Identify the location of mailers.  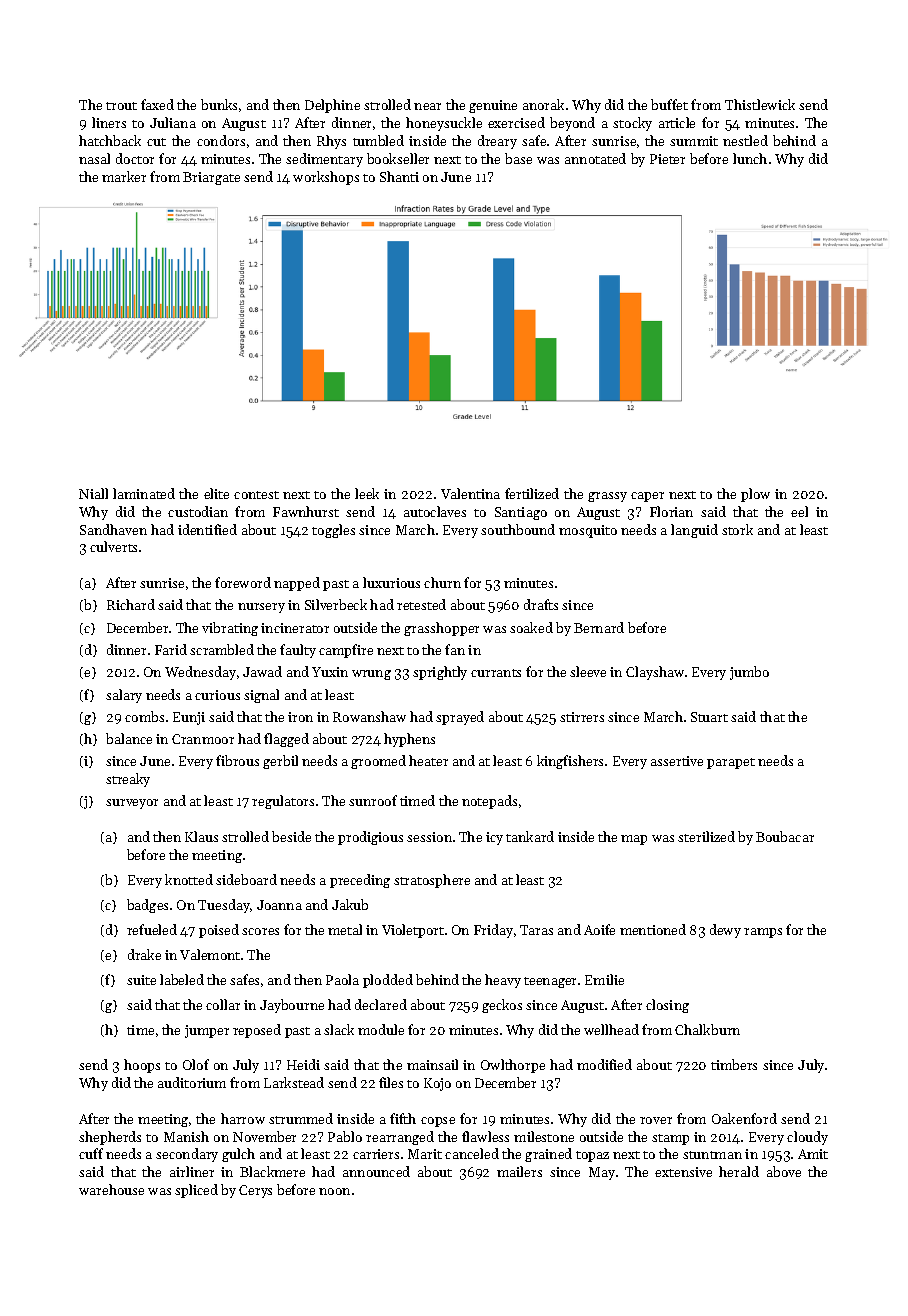
(519, 1171).
